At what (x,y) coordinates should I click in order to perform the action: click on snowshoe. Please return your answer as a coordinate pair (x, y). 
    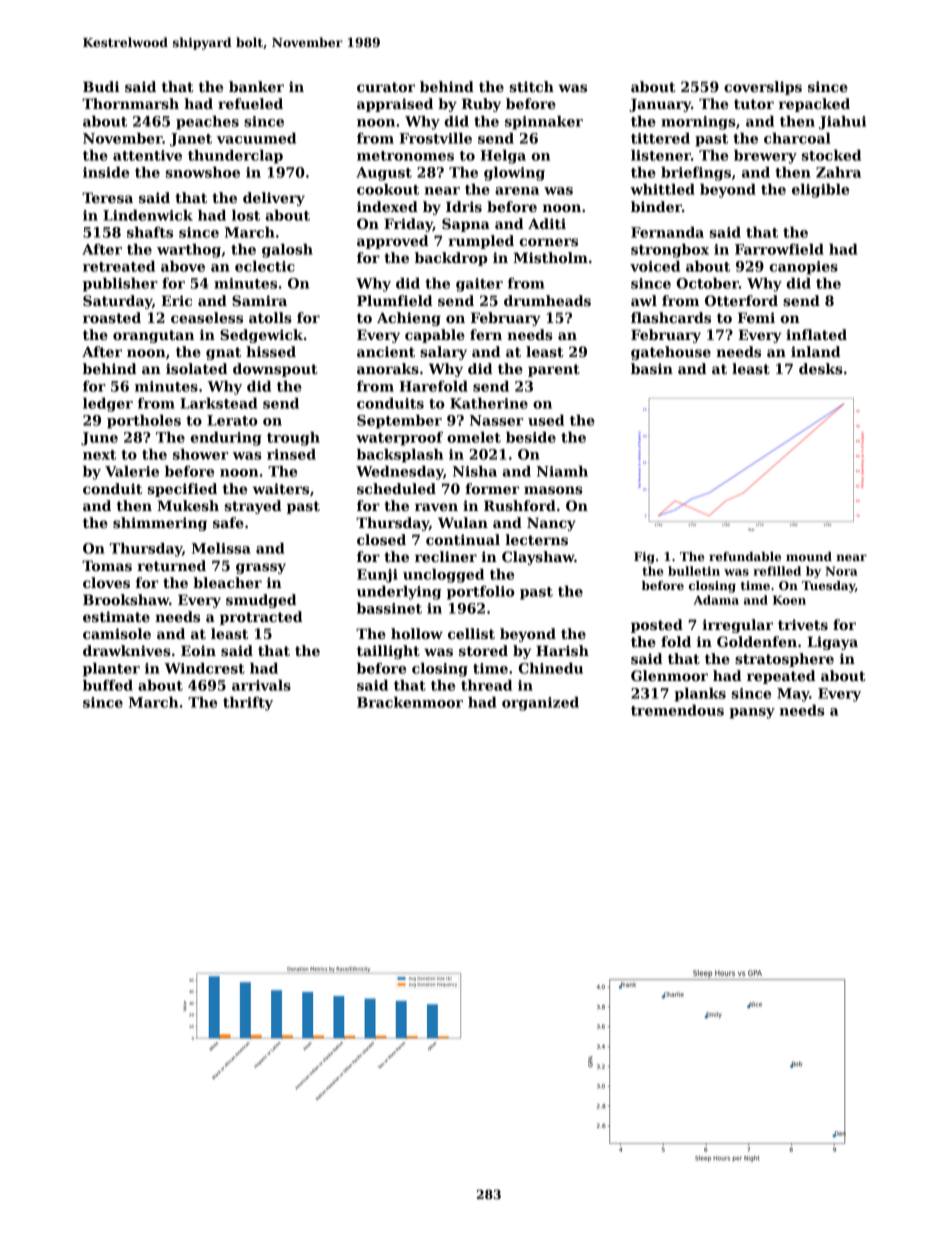
    Looking at the image, I should click on (203, 172).
